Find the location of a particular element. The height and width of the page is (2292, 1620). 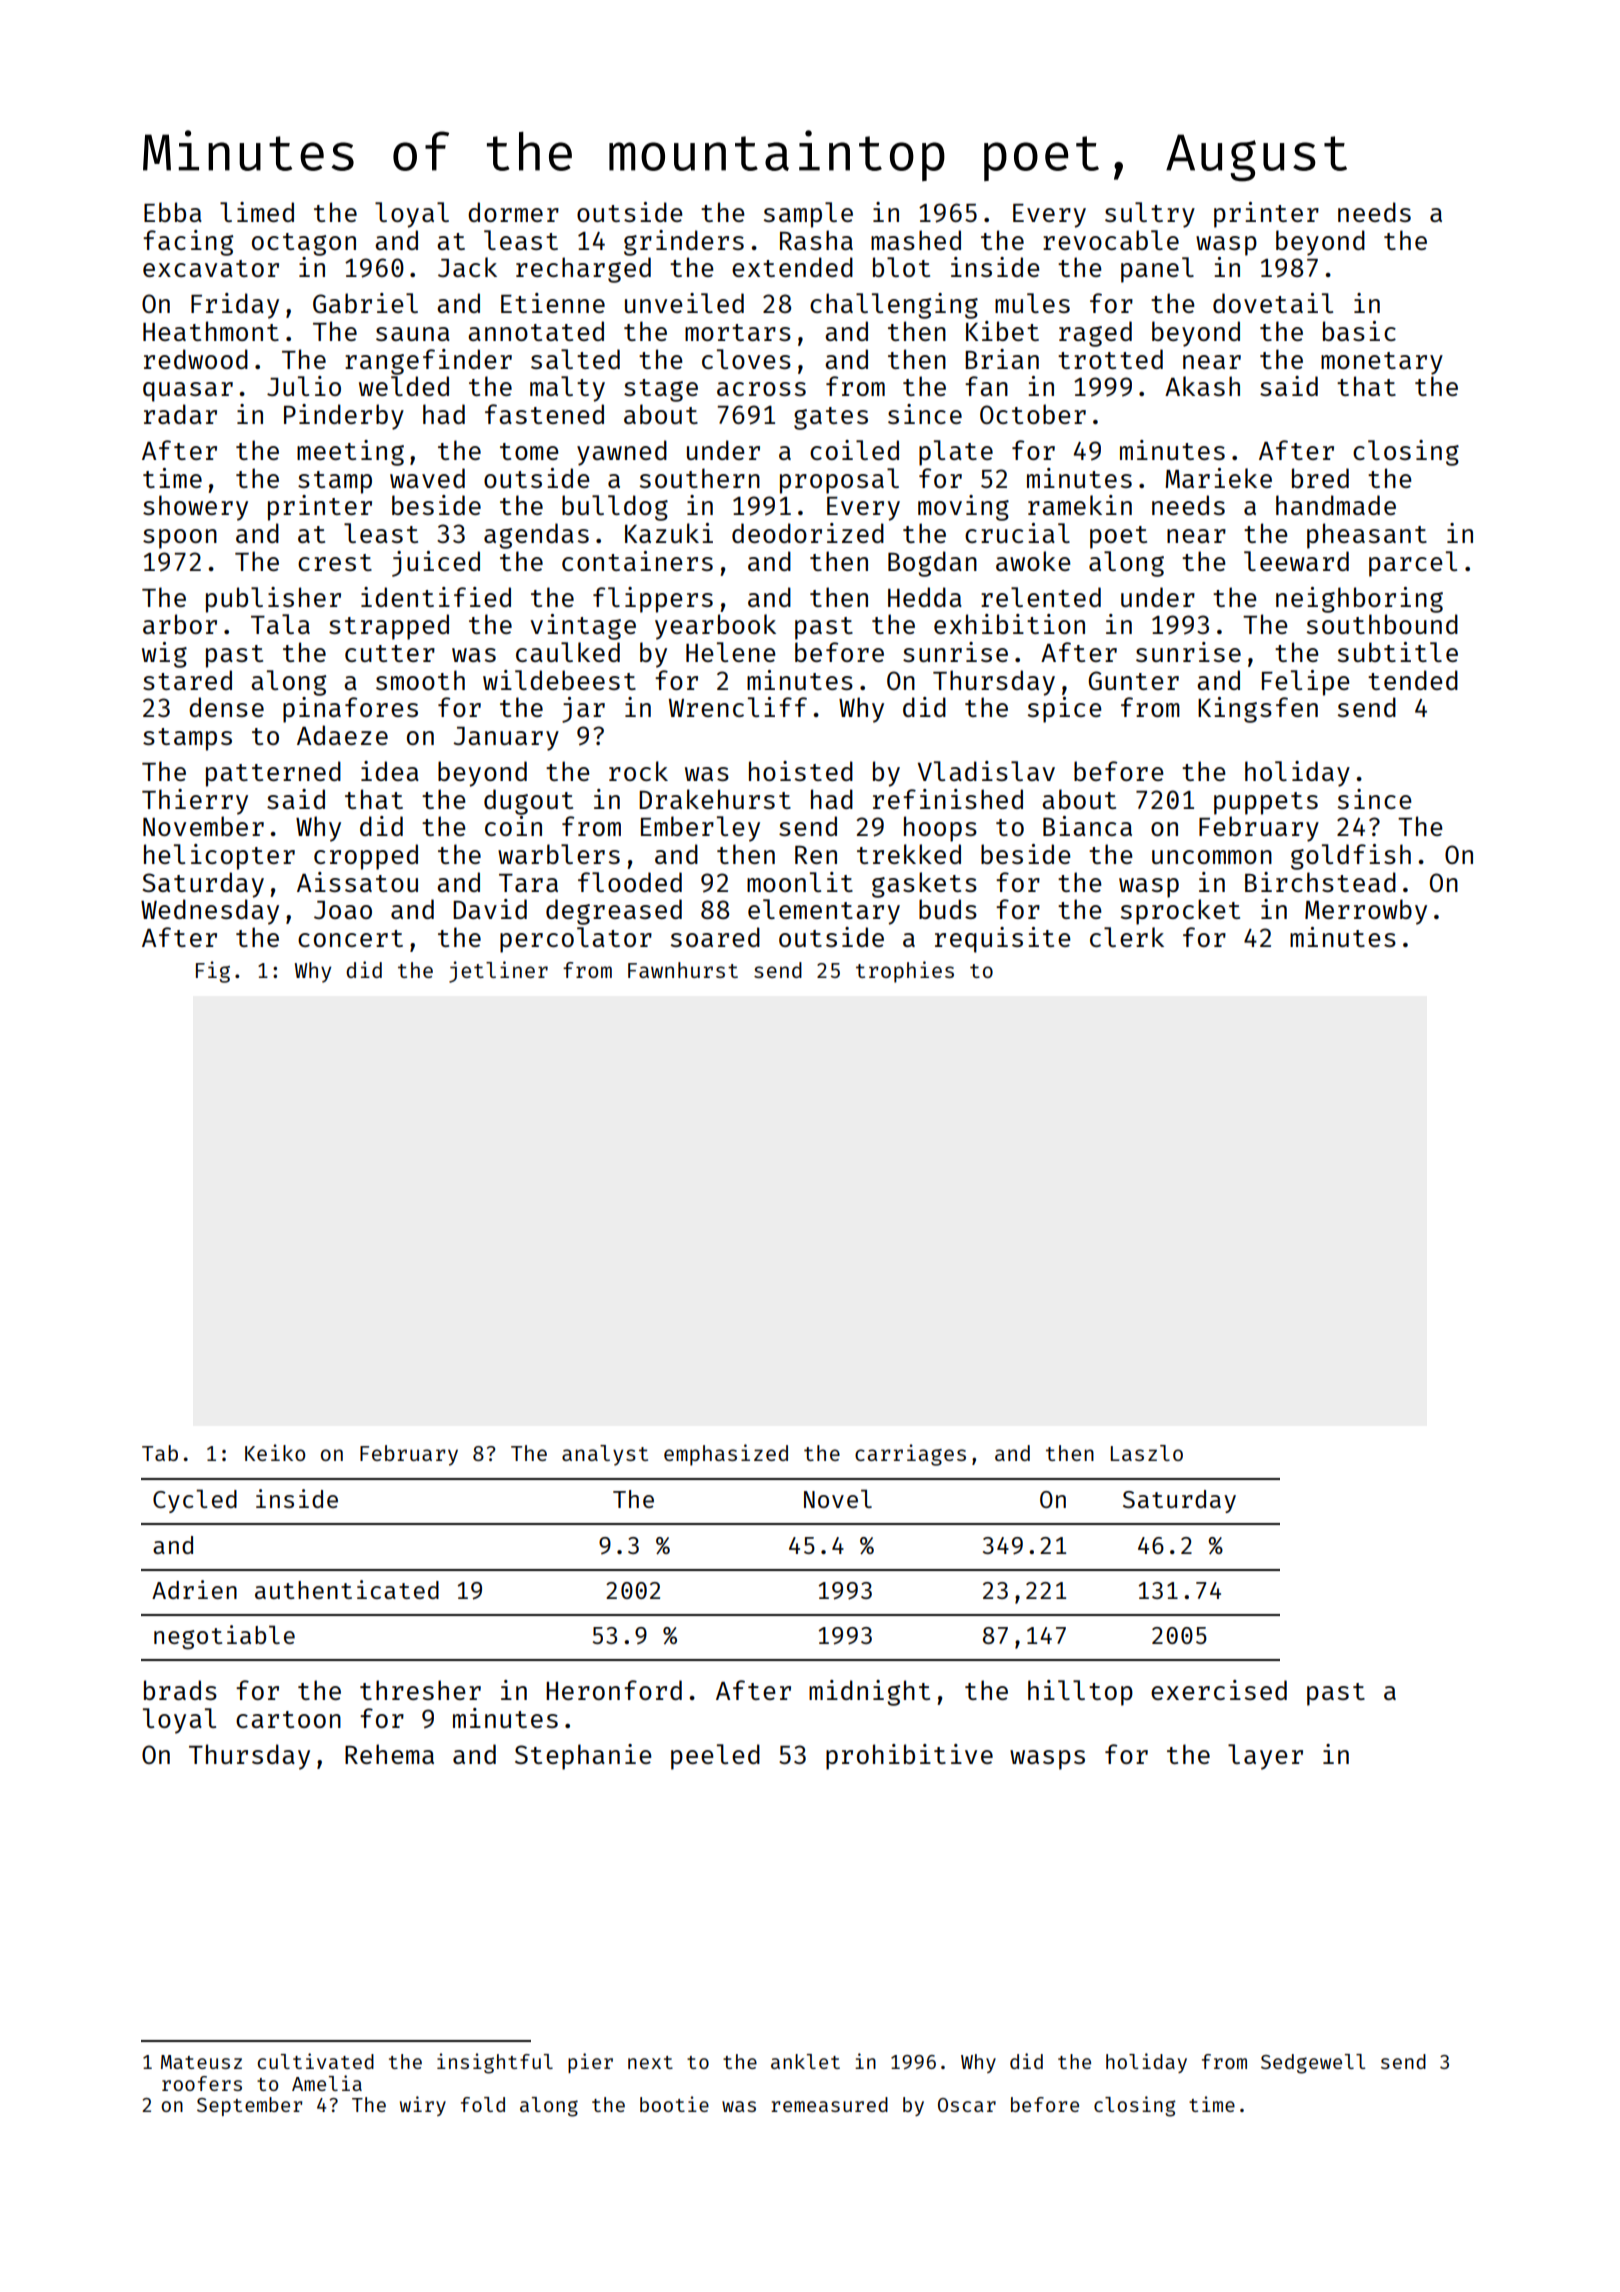

Laszlo is located at coordinates (1147, 1453).
